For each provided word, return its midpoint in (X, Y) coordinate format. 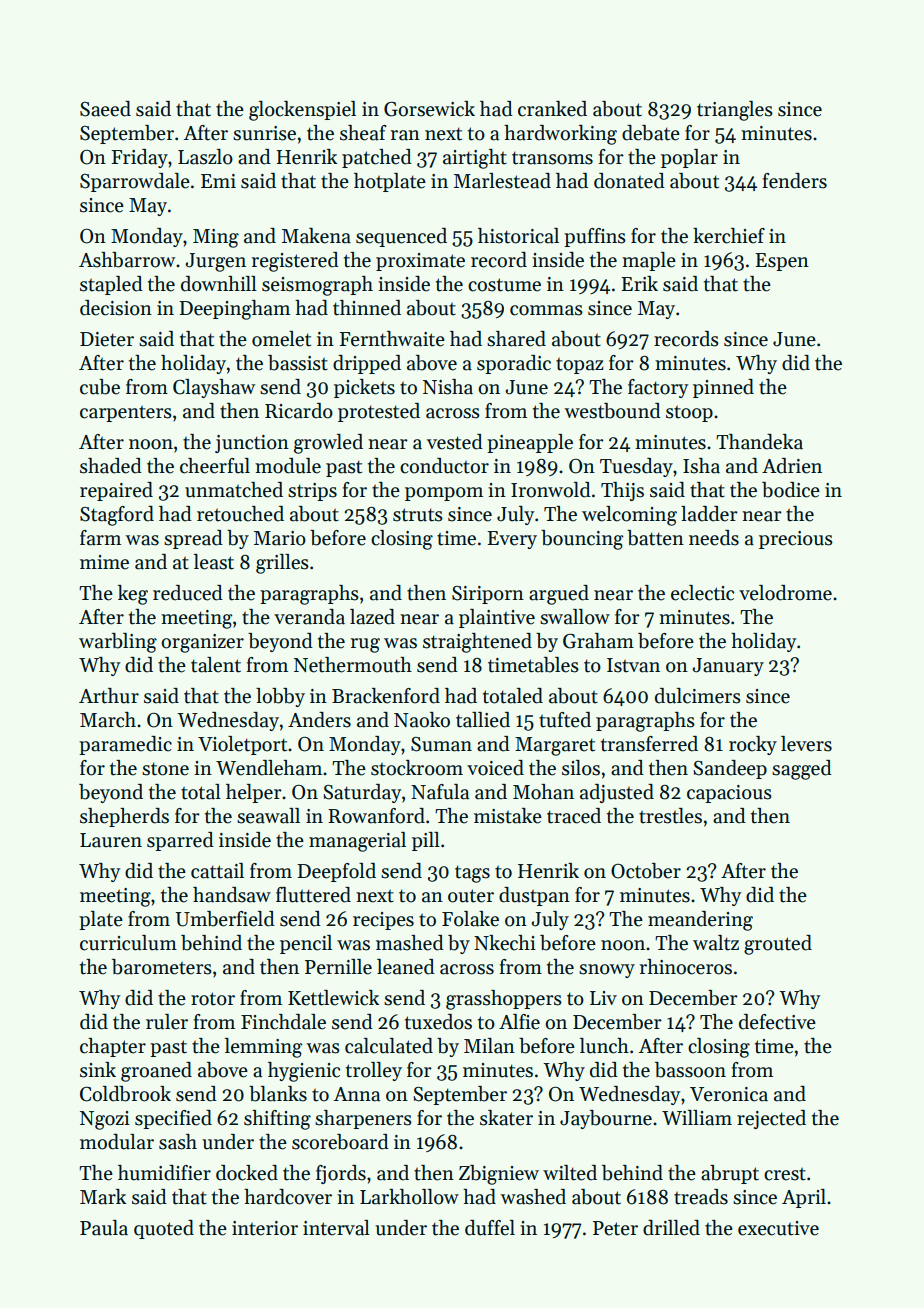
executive (778, 1228)
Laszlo (205, 157)
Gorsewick (429, 109)
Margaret (555, 746)
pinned (723, 388)
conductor (444, 466)
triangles (735, 111)
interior (265, 1228)
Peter (615, 1228)
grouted (778, 945)
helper (254, 793)
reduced (188, 593)
